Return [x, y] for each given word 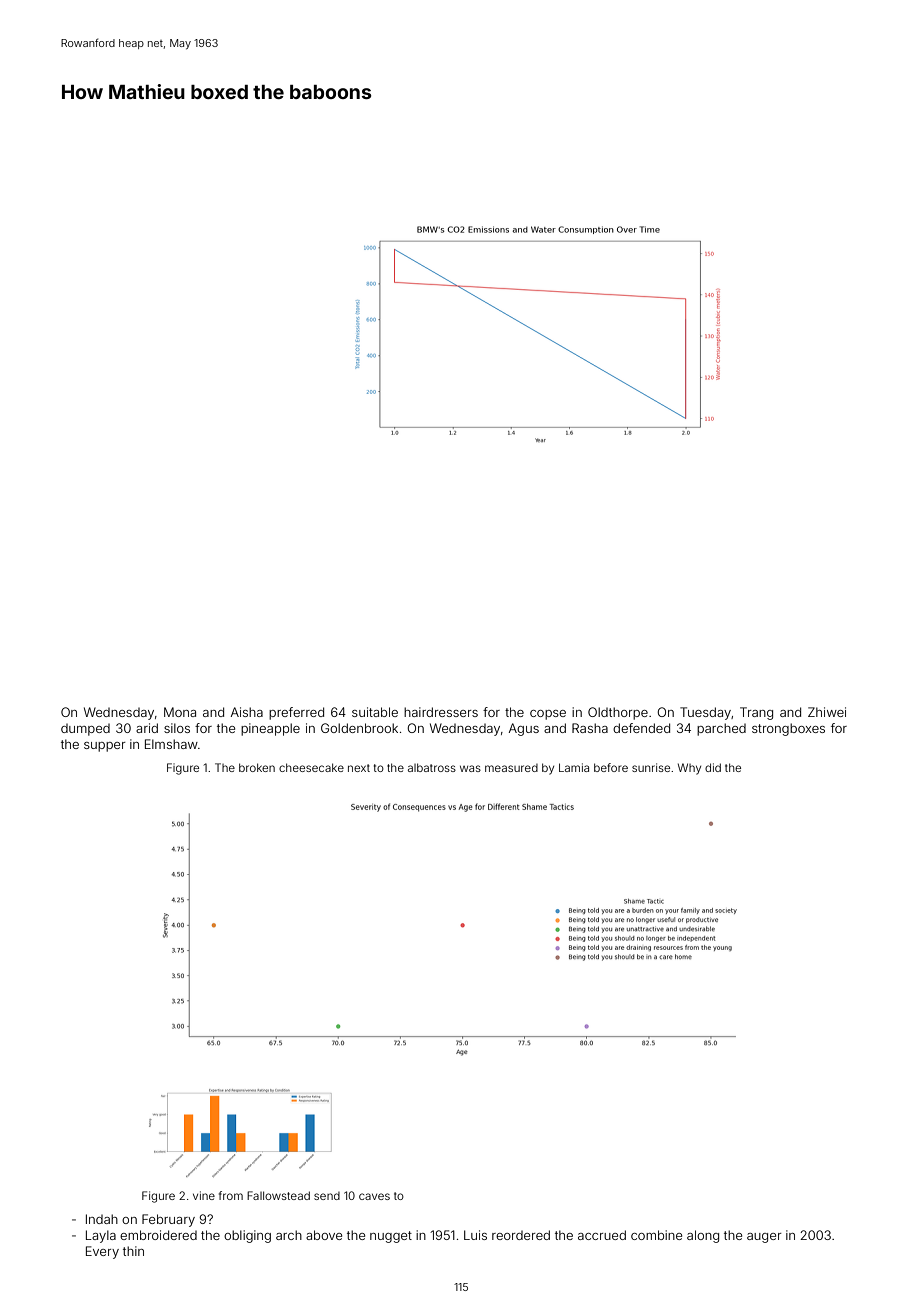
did [713, 767]
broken [257, 767]
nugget [391, 1237]
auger [764, 1238]
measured [511, 768]
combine [656, 1235]
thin [133, 1251]
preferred [296, 713]
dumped [85, 730]
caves [374, 1196]
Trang [756, 713]
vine [204, 1195]
